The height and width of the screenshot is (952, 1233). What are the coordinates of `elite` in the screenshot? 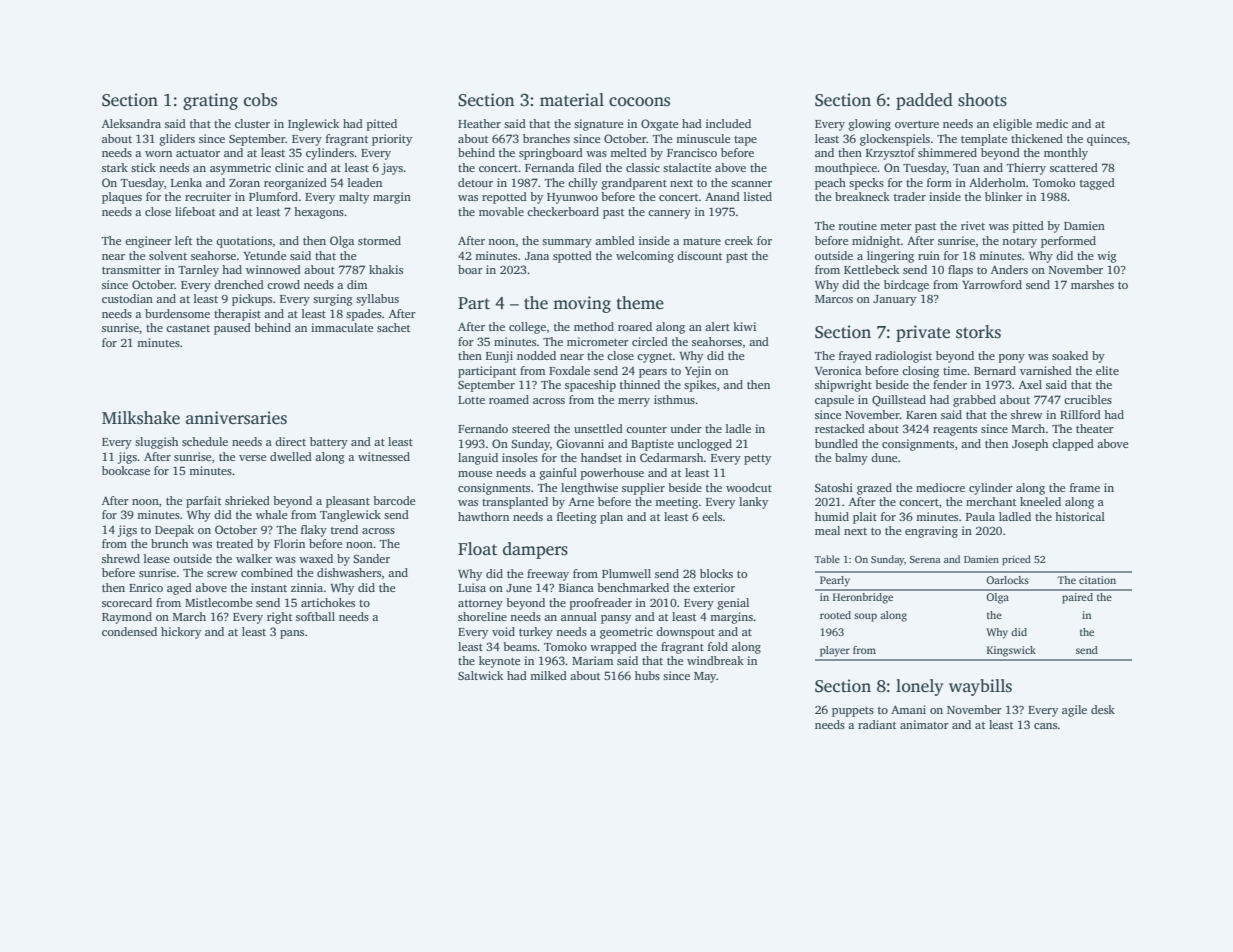 It's located at (1107, 370).
